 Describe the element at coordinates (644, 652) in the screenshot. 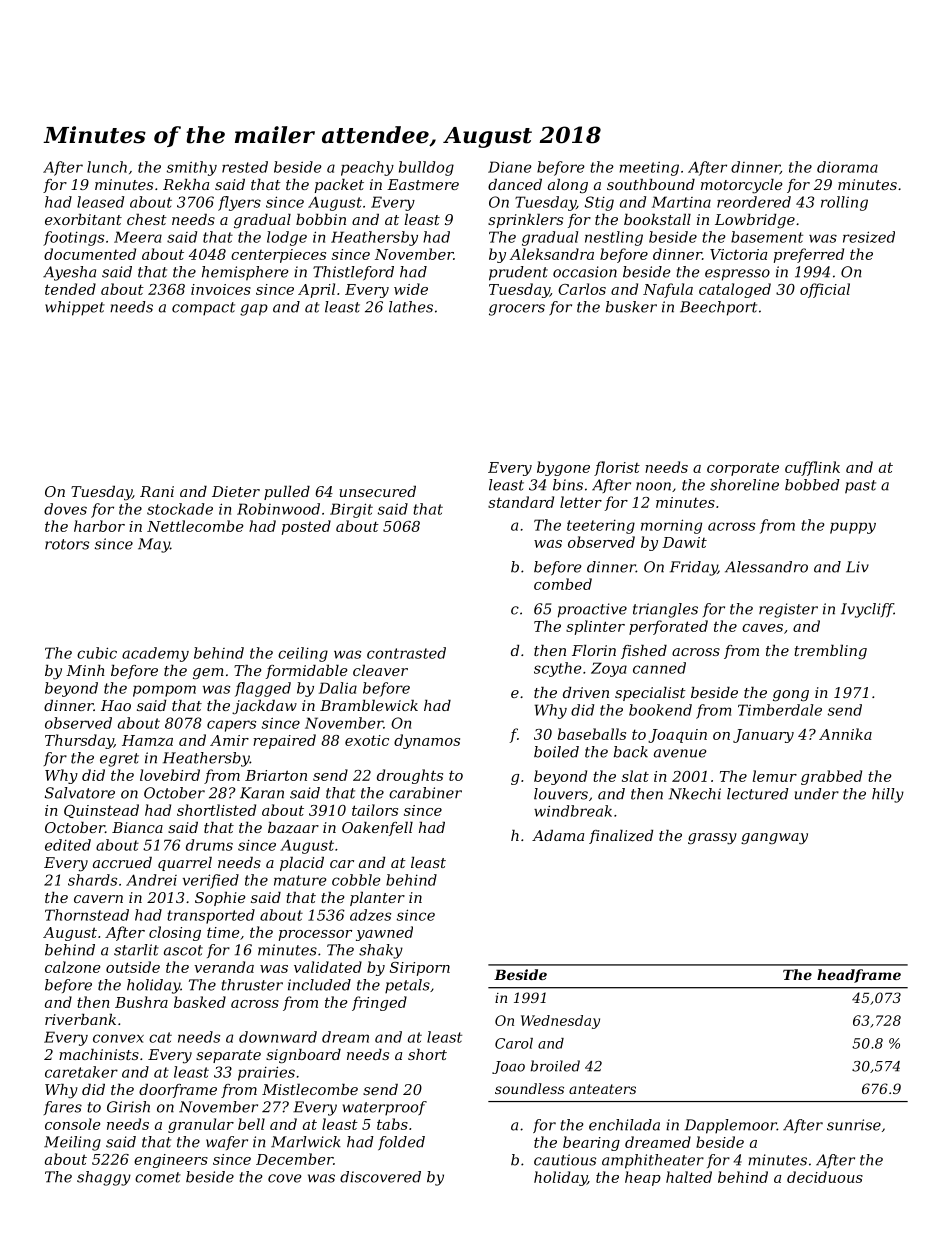

I see `fished` at that location.
